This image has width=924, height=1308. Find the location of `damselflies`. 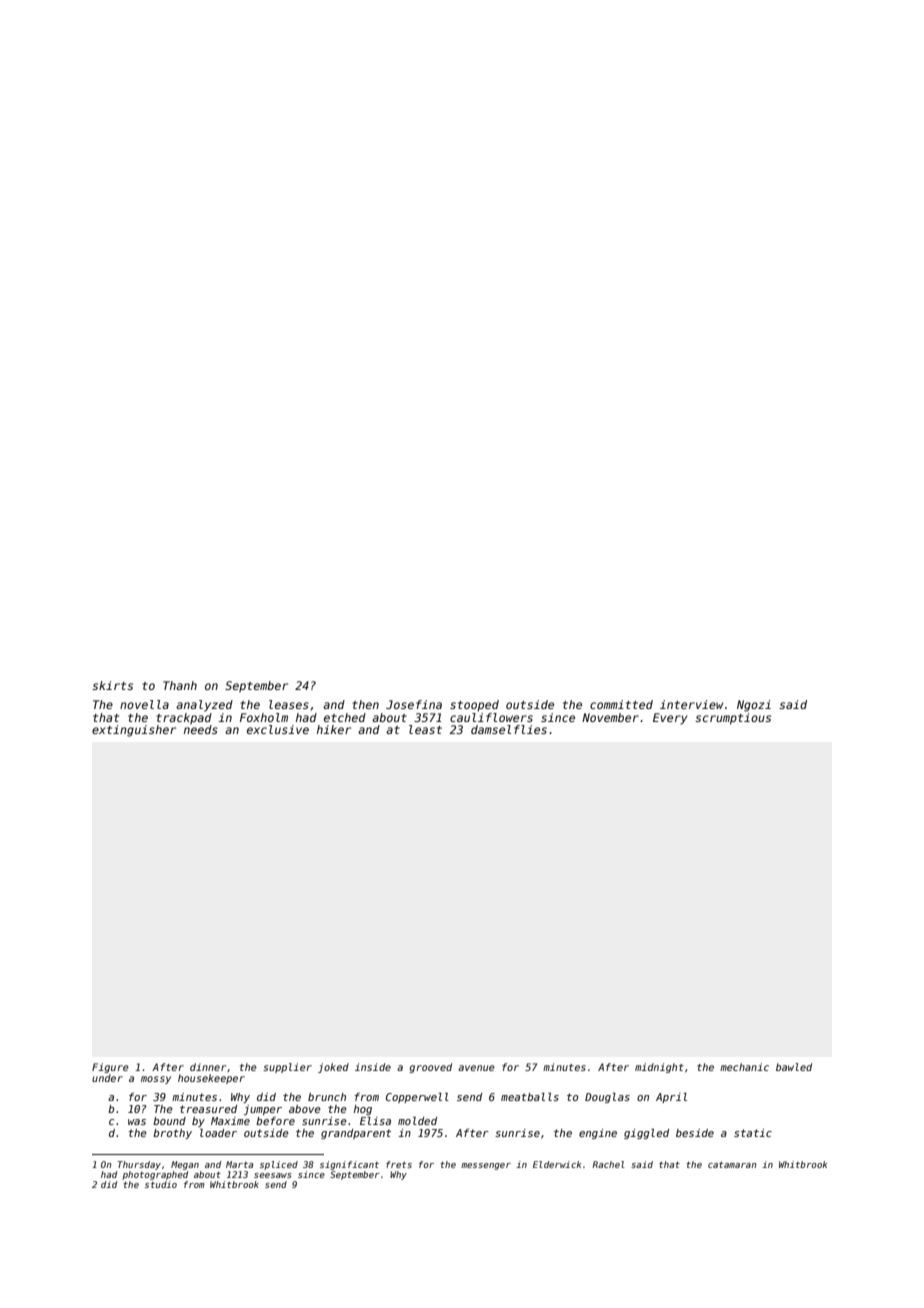

damselflies is located at coordinates (509, 729).
